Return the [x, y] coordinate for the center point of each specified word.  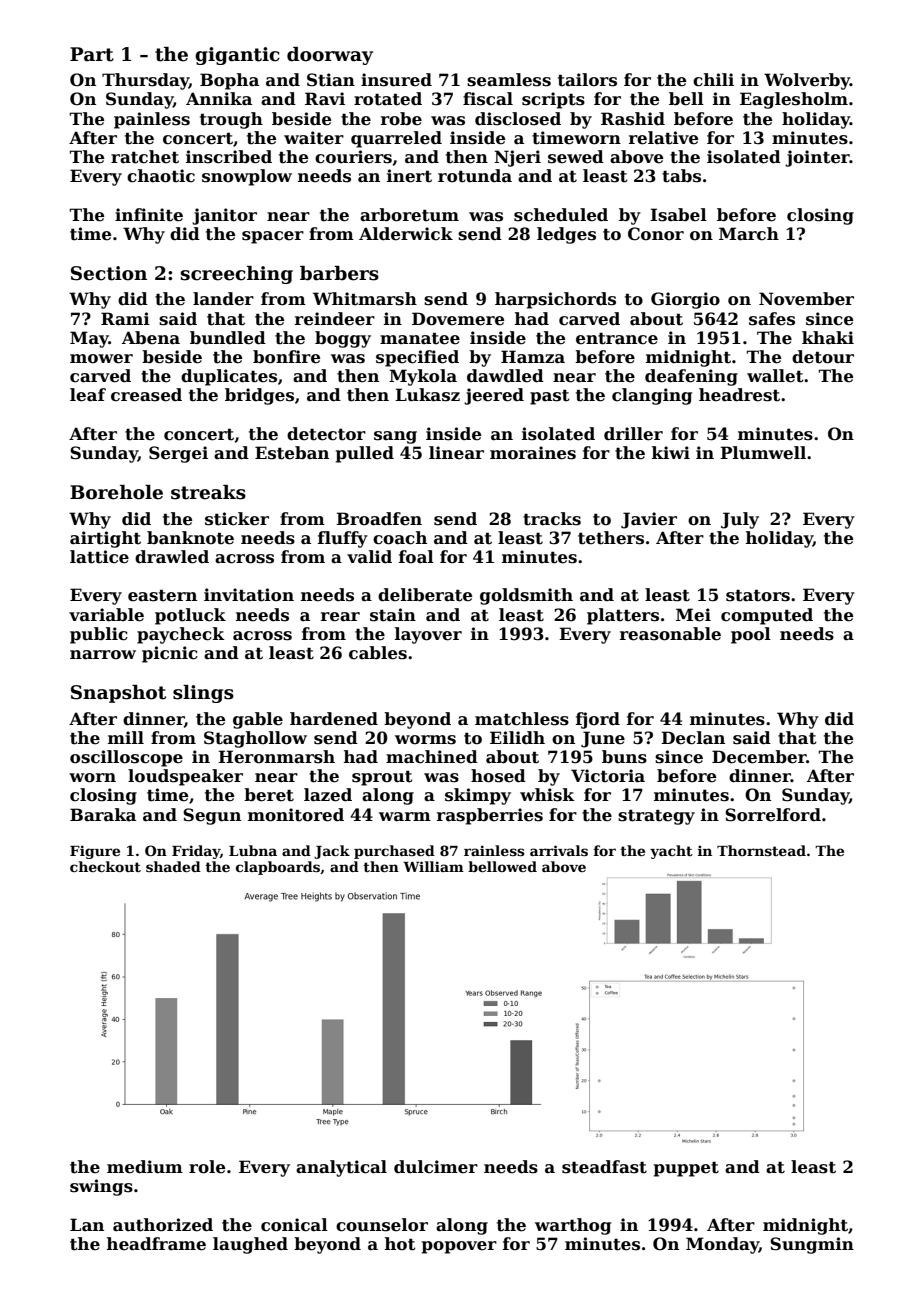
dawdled [505, 376]
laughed [250, 1245]
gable [258, 720]
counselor [382, 1225]
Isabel [678, 215]
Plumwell [763, 453]
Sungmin [812, 1245]
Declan [693, 738]
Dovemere [458, 319]
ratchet [145, 157]
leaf [88, 395]
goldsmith [526, 596]
